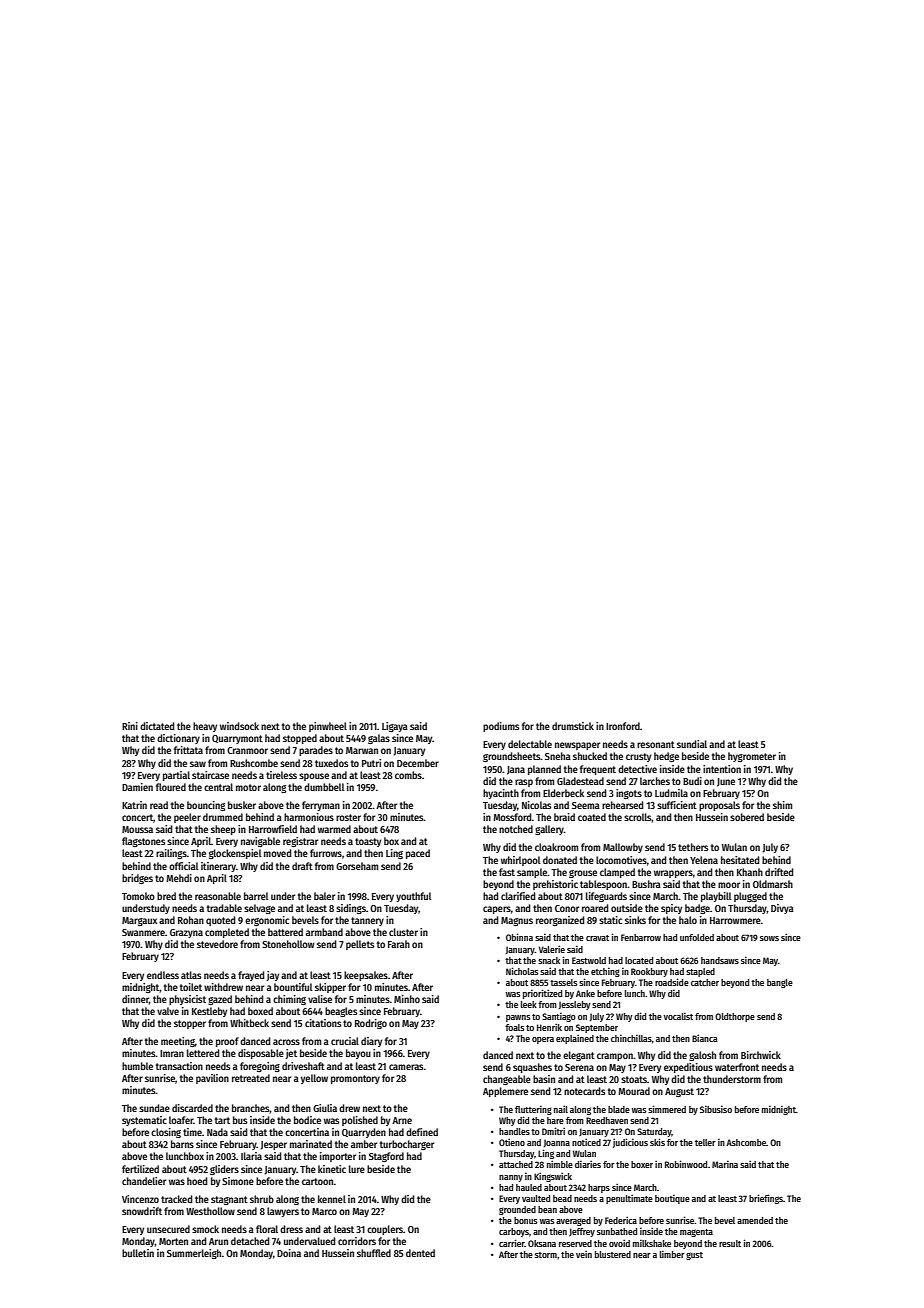  What do you see at coordinates (139, 921) in the page?
I see `Margaux` at bounding box center [139, 921].
